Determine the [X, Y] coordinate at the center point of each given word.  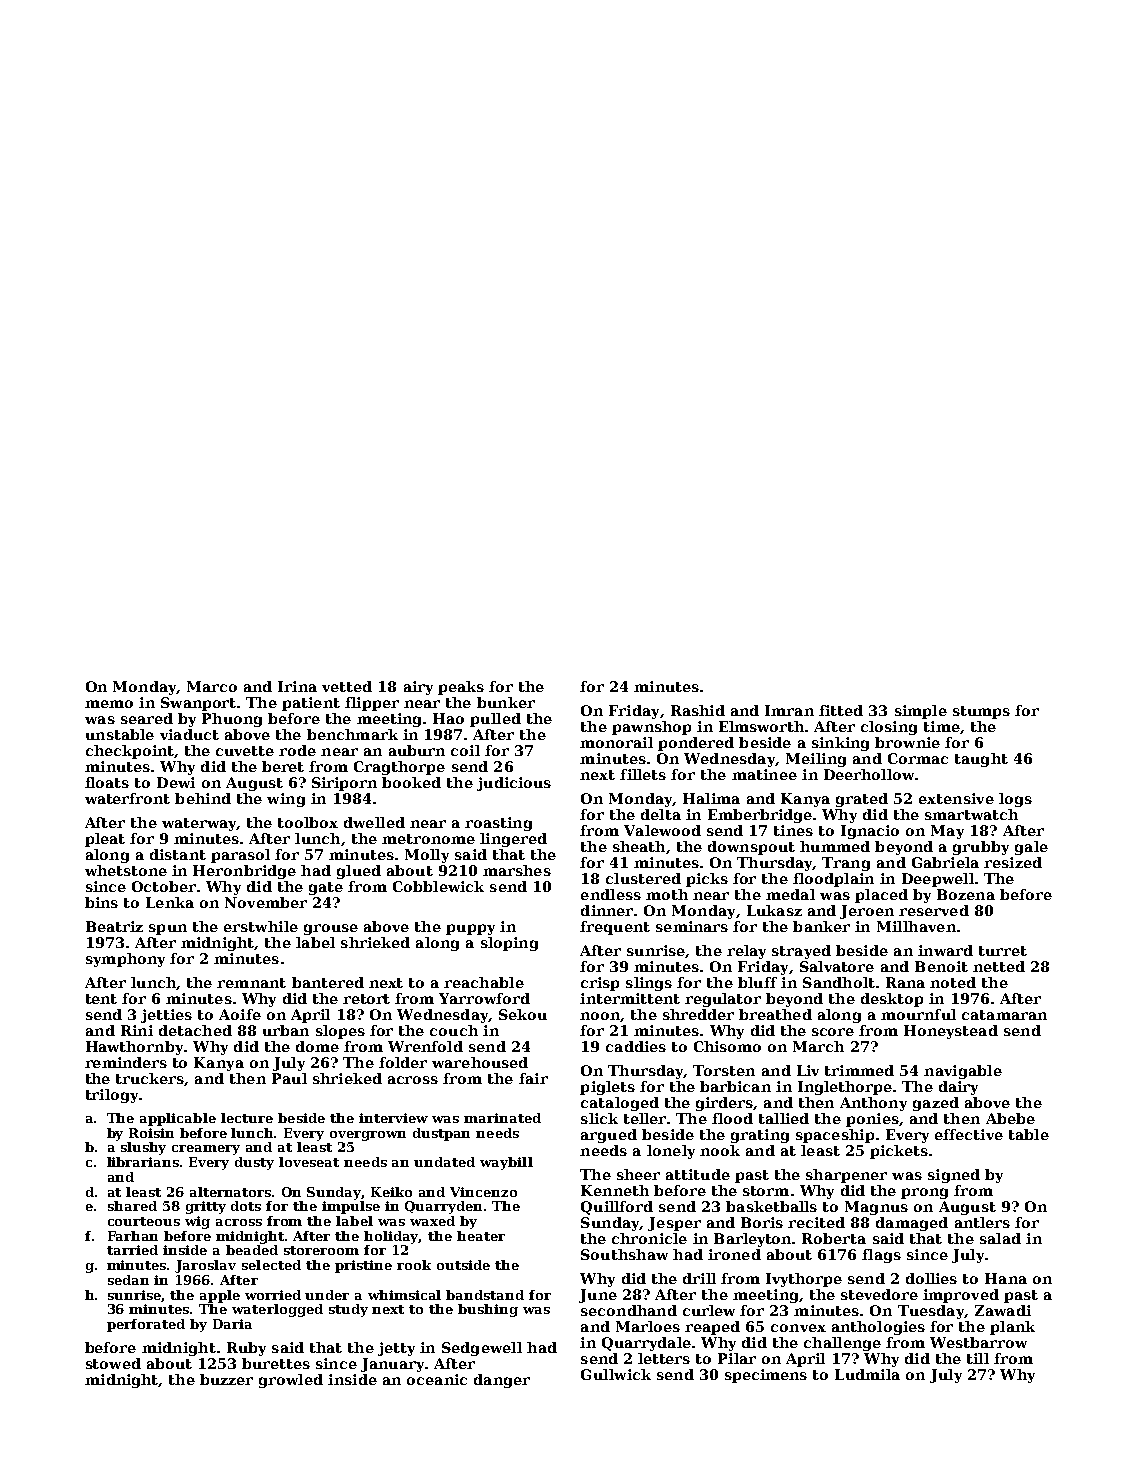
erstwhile [261, 926]
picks [707, 880]
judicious [514, 784]
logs [1015, 800]
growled [291, 1381]
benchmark [352, 734]
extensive [956, 798]
